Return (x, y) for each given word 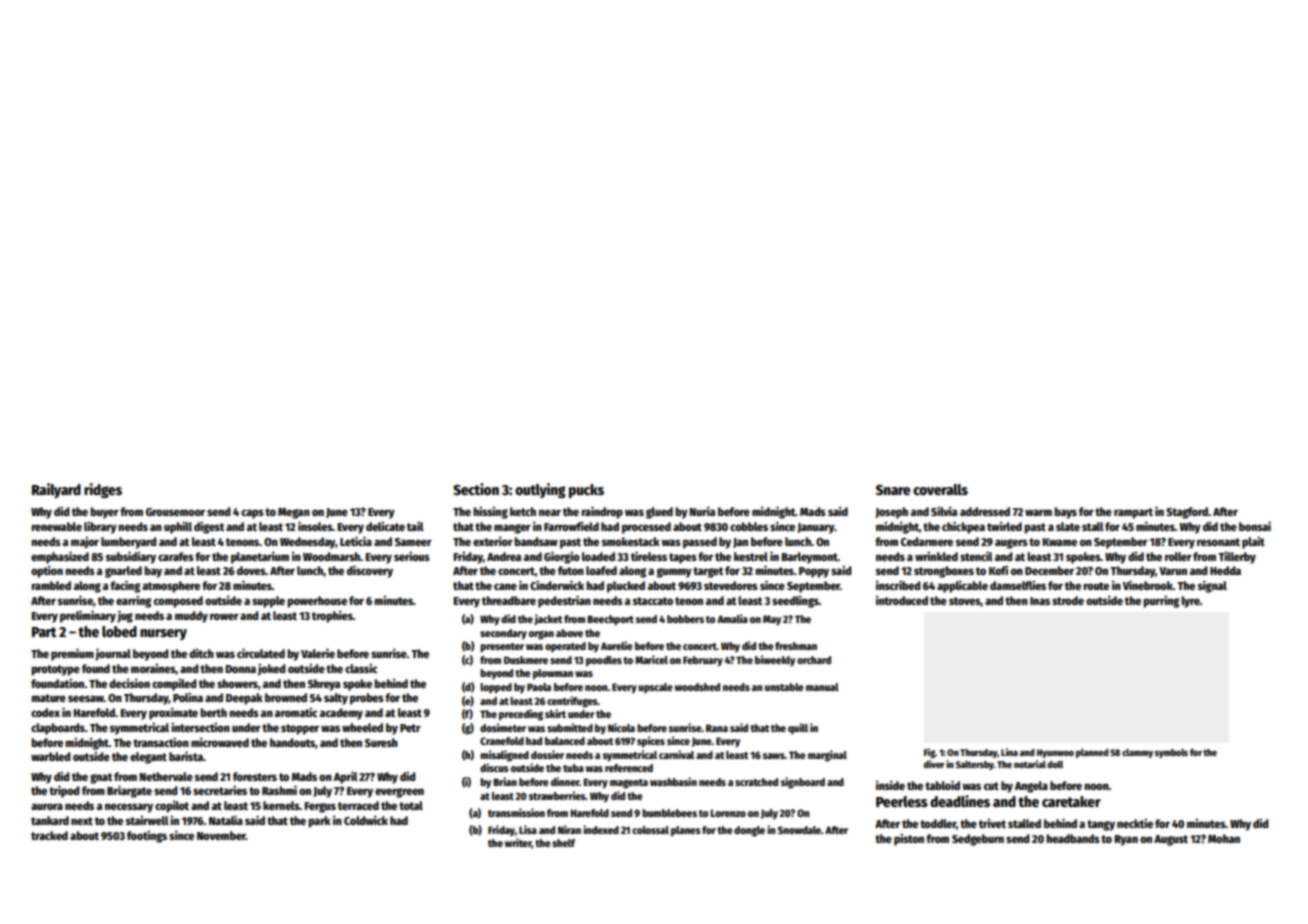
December (1049, 570)
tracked (49, 835)
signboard (803, 783)
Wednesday (308, 543)
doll (1055, 764)
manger (512, 529)
